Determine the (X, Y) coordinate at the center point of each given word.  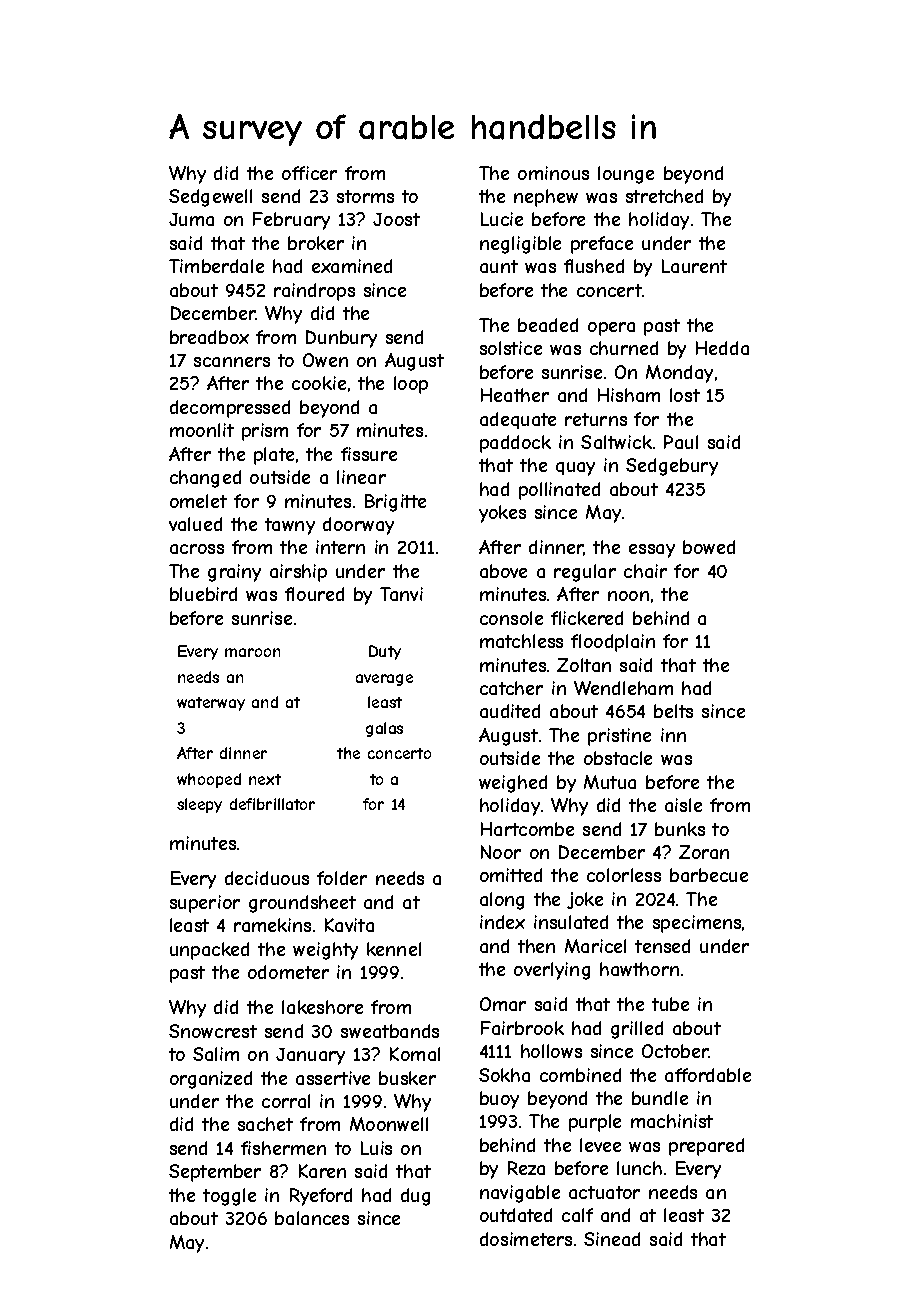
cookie (319, 383)
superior (205, 904)
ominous (553, 173)
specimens (697, 924)
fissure (369, 454)
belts (673, 711)
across (197, 549)
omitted (511, 875)
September (215, 1173)
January (310, 1056)
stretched (664, 196)
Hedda (722, 348)
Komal (415, 1054)
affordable (708, 1075)
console (511, 618)
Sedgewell (210, 198)
